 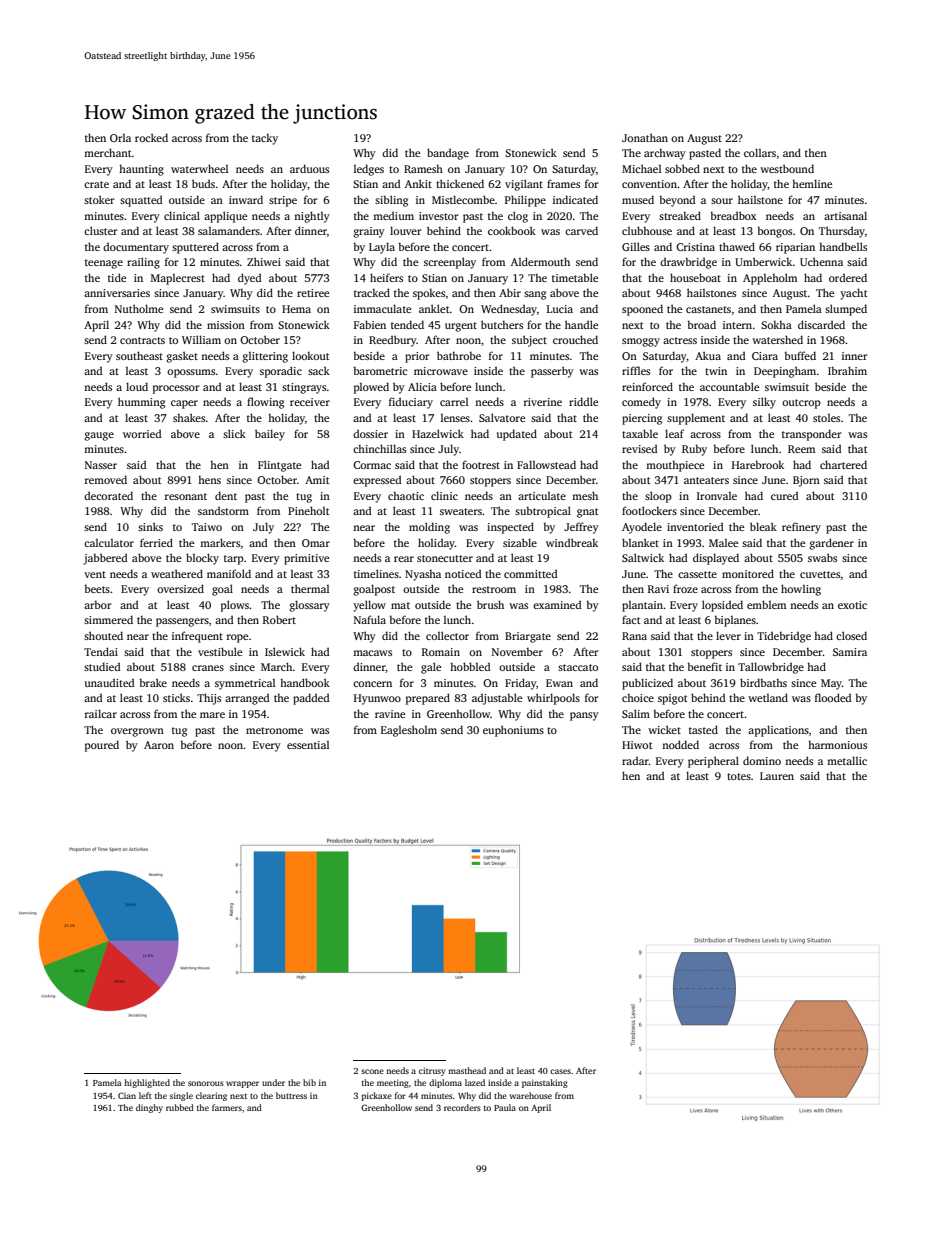 What do you see at coordinates (229, 230) in the document?
I see `salamanders` at bounding box center [229, 230].
